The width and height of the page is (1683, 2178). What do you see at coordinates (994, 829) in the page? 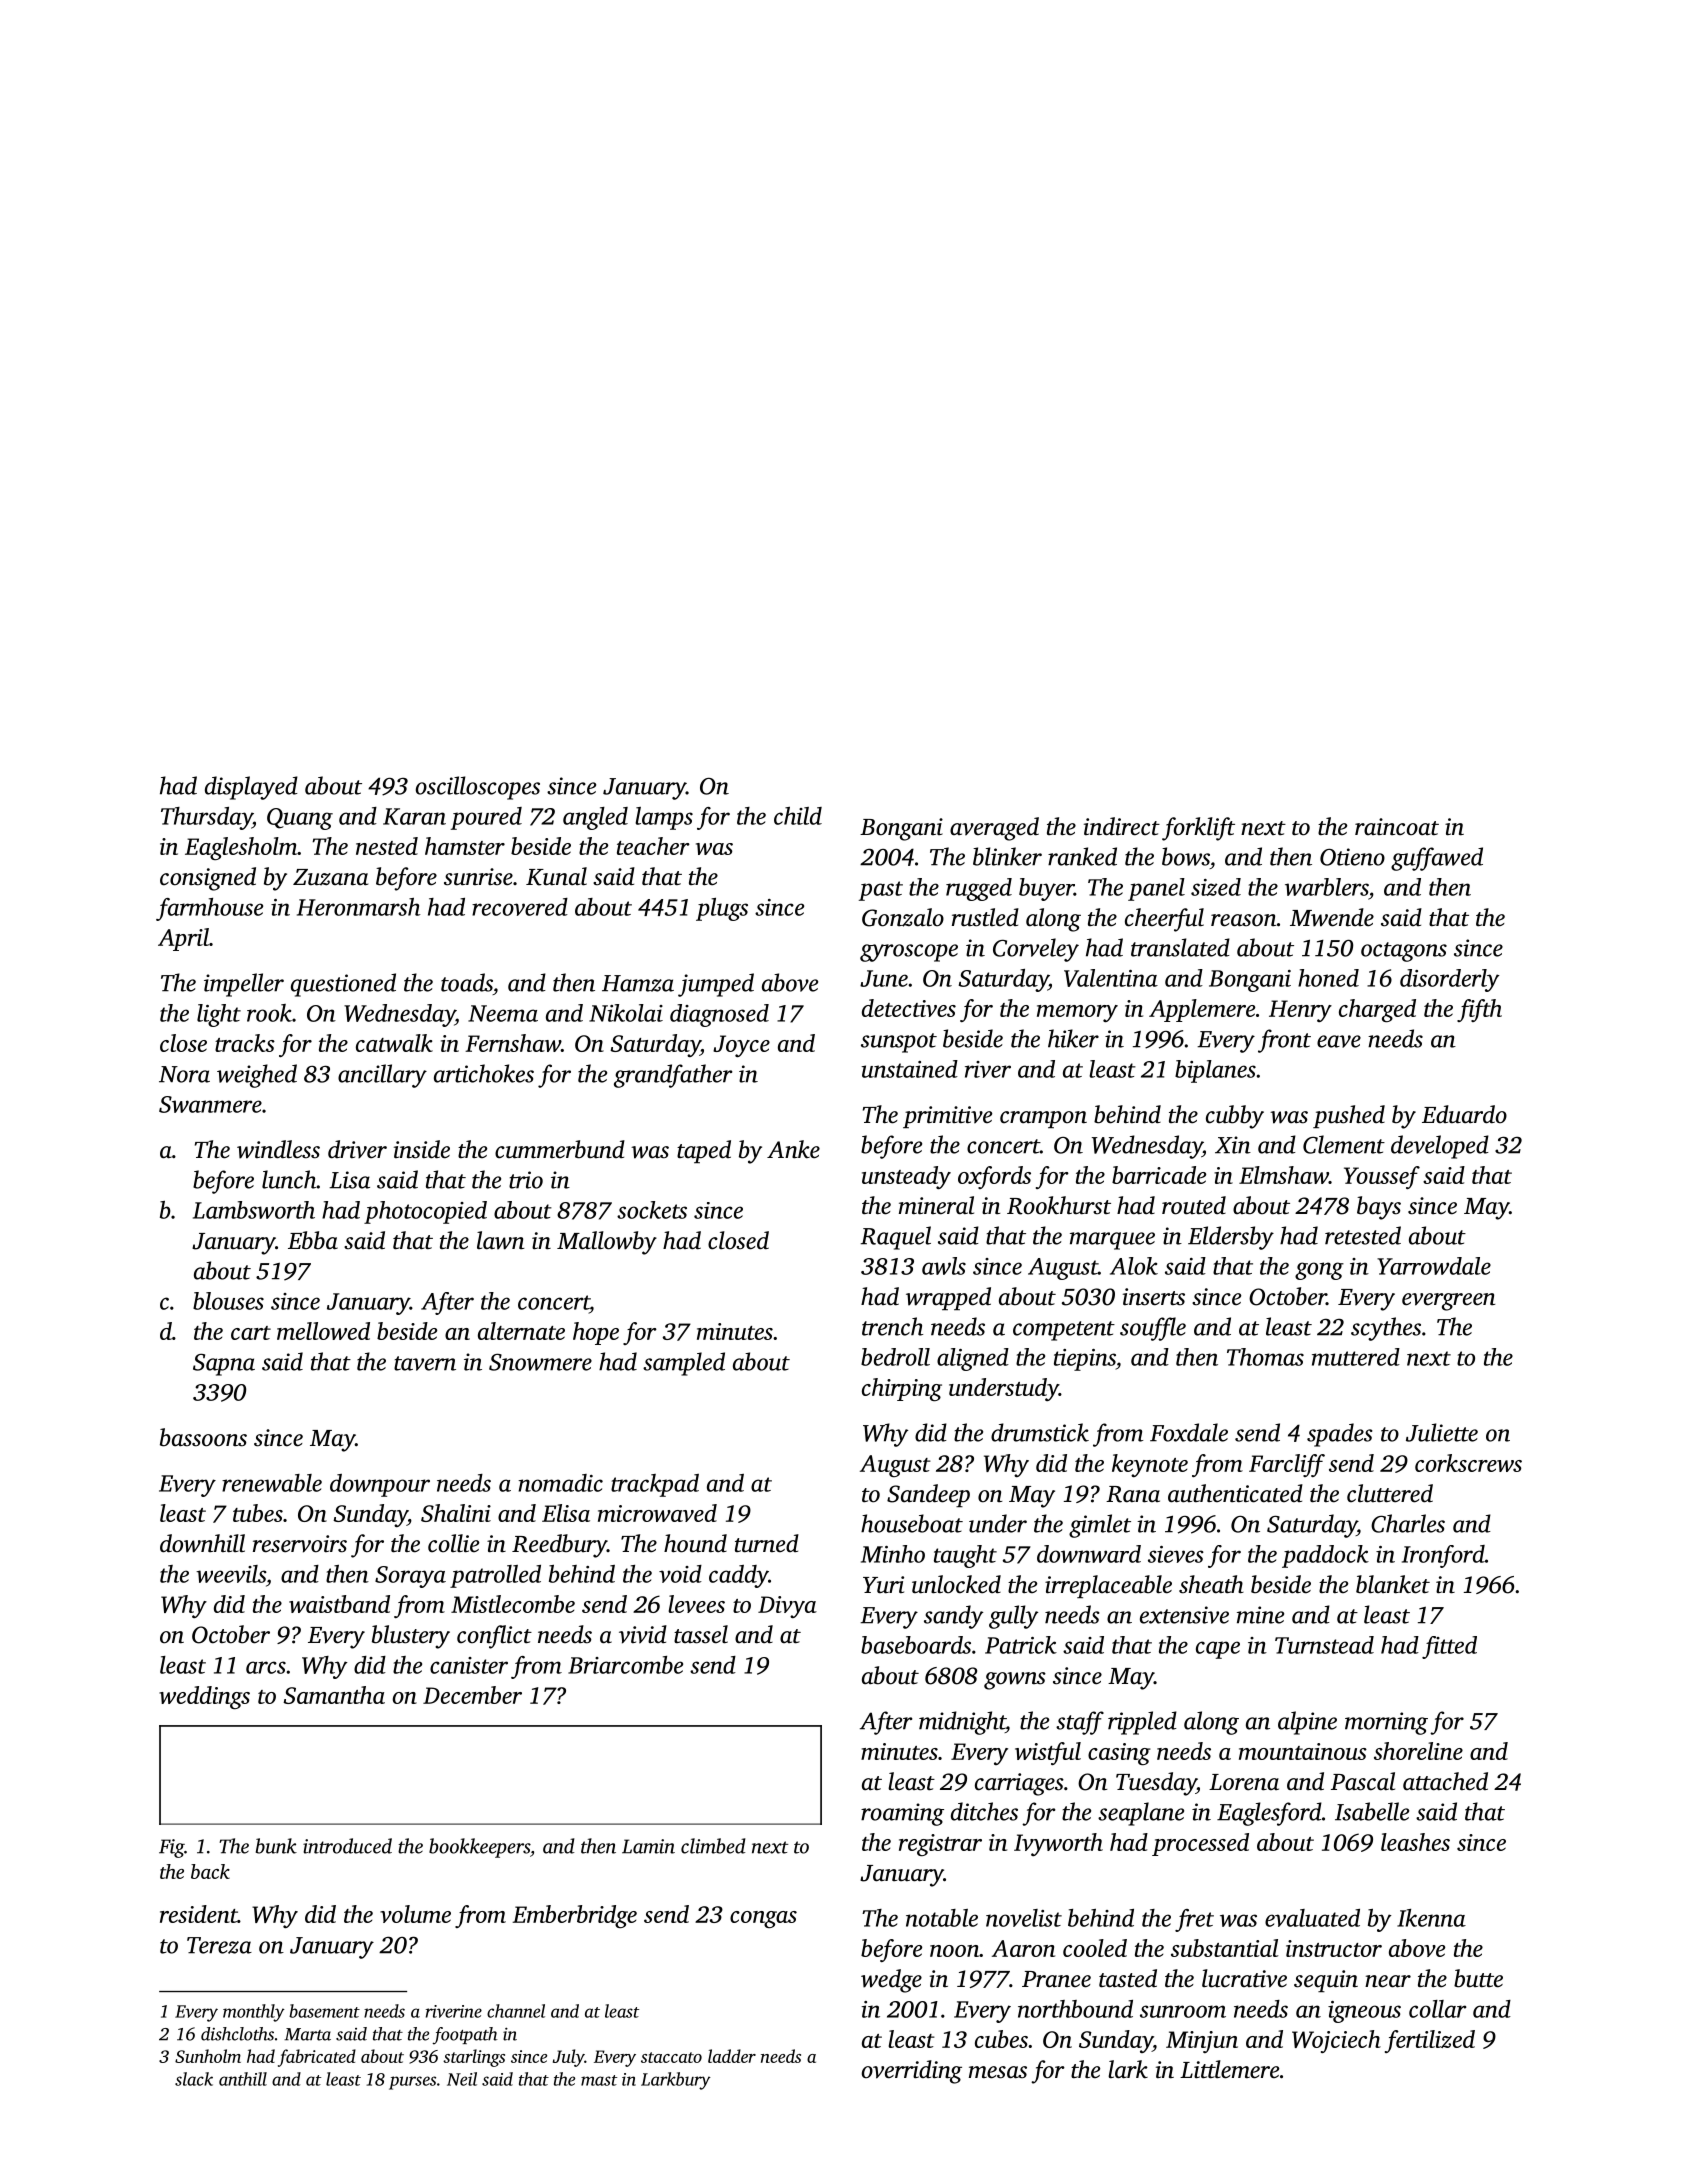
I see `averaged` at bounding box center [994, 829].
